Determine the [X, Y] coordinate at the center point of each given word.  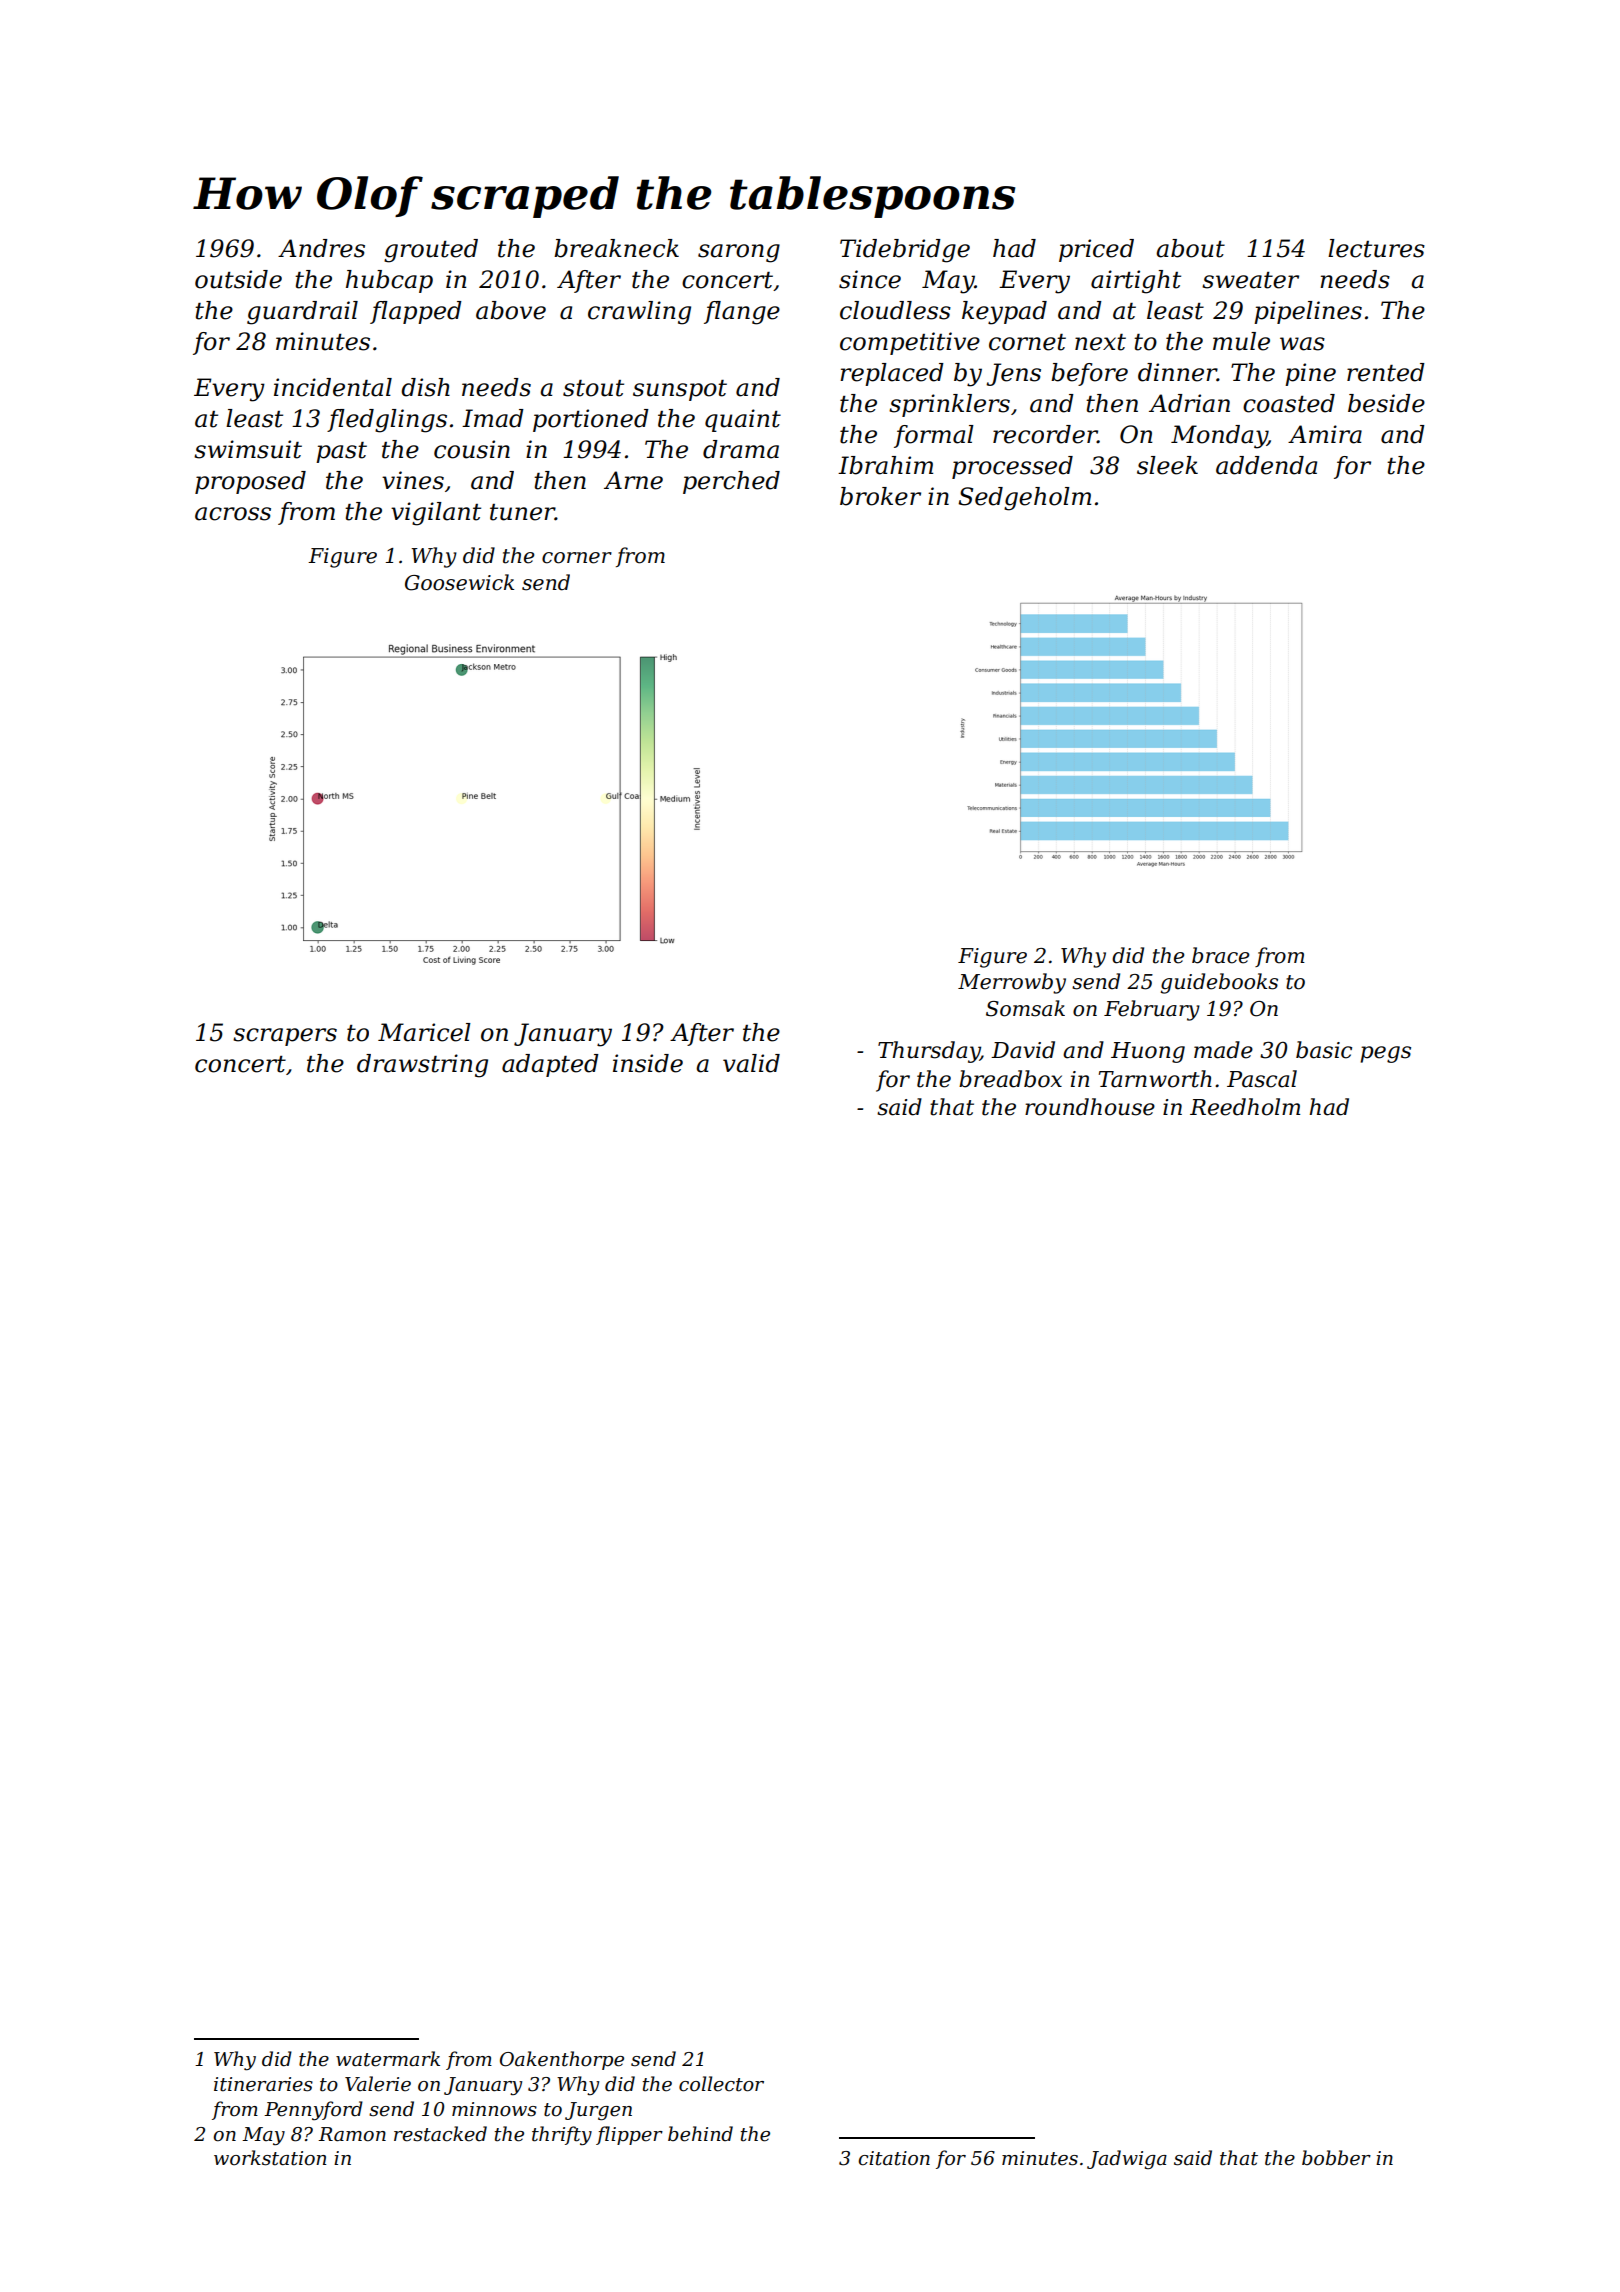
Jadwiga [1127, 2159]
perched [731, 482]
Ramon [352, 2134]
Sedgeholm [1024, 499]
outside [238, 279]
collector [721, 2084]
